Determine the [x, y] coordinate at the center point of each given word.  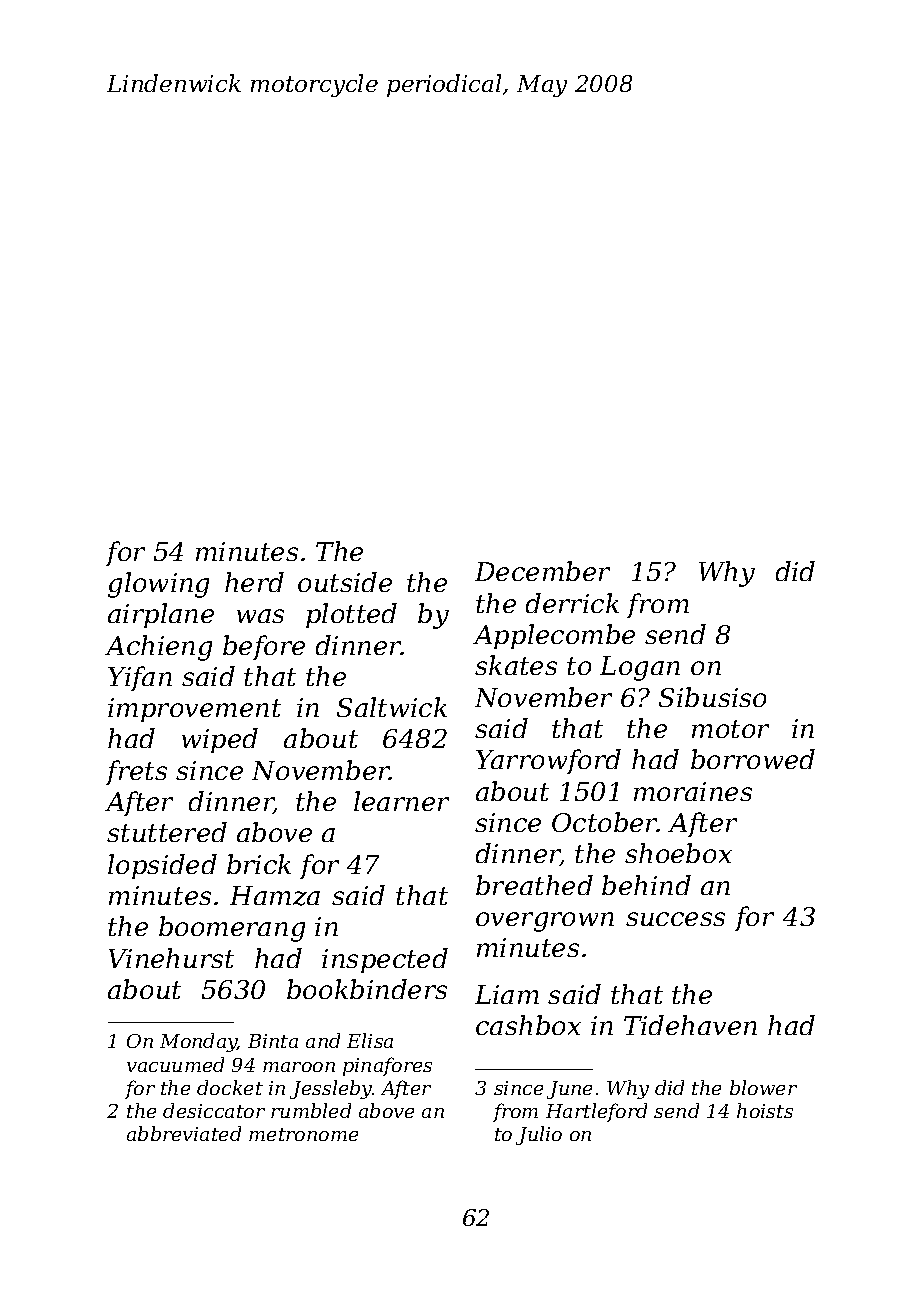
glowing [158, 585]
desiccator [214, 1110]
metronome [303, 1134]
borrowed [753, 759]
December [542, 571]
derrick [572, 603]
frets [136, 772]
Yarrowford [548, 761]
